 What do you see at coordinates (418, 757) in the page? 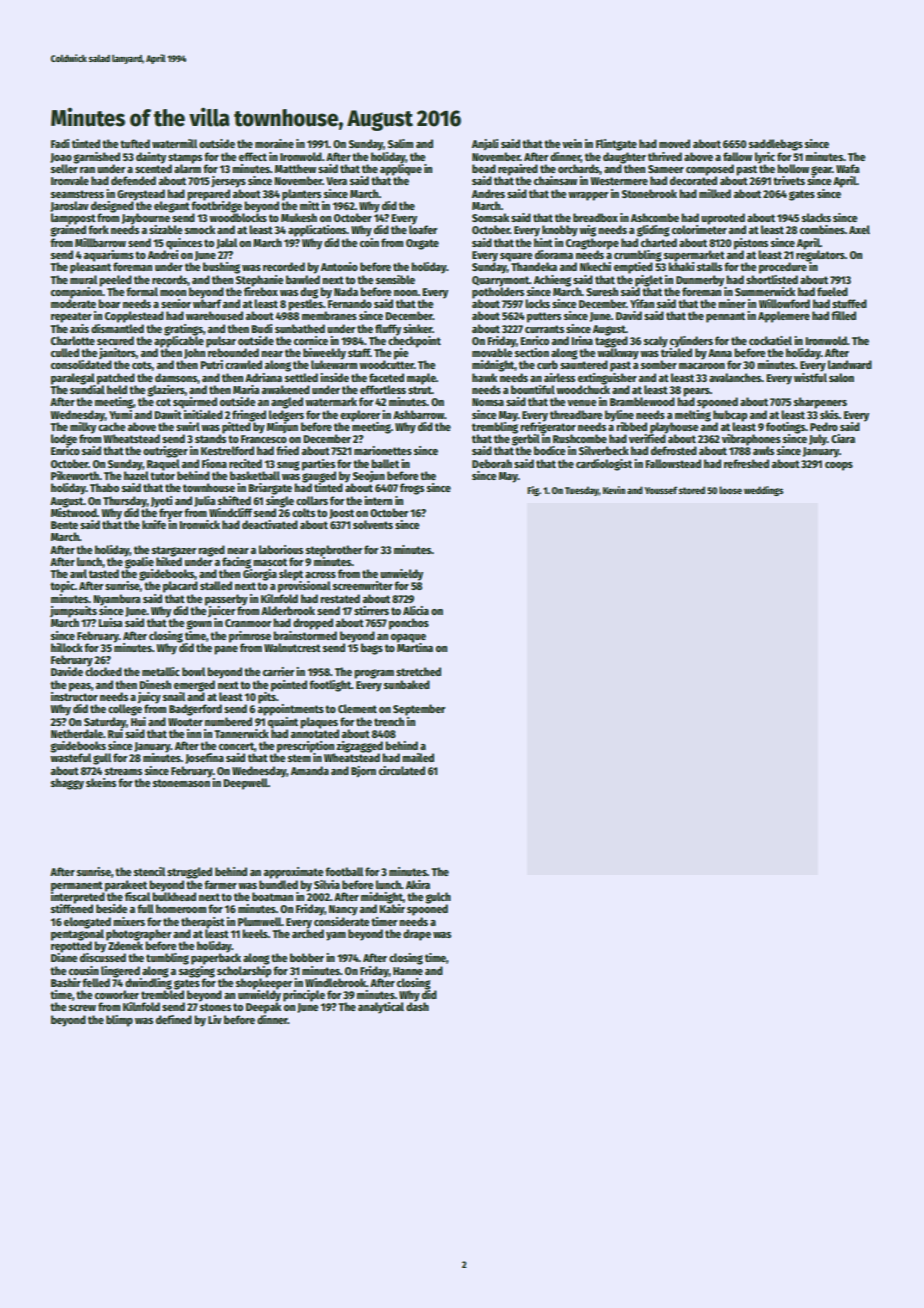
I see `mailed` at bounding box center [418, 757].
